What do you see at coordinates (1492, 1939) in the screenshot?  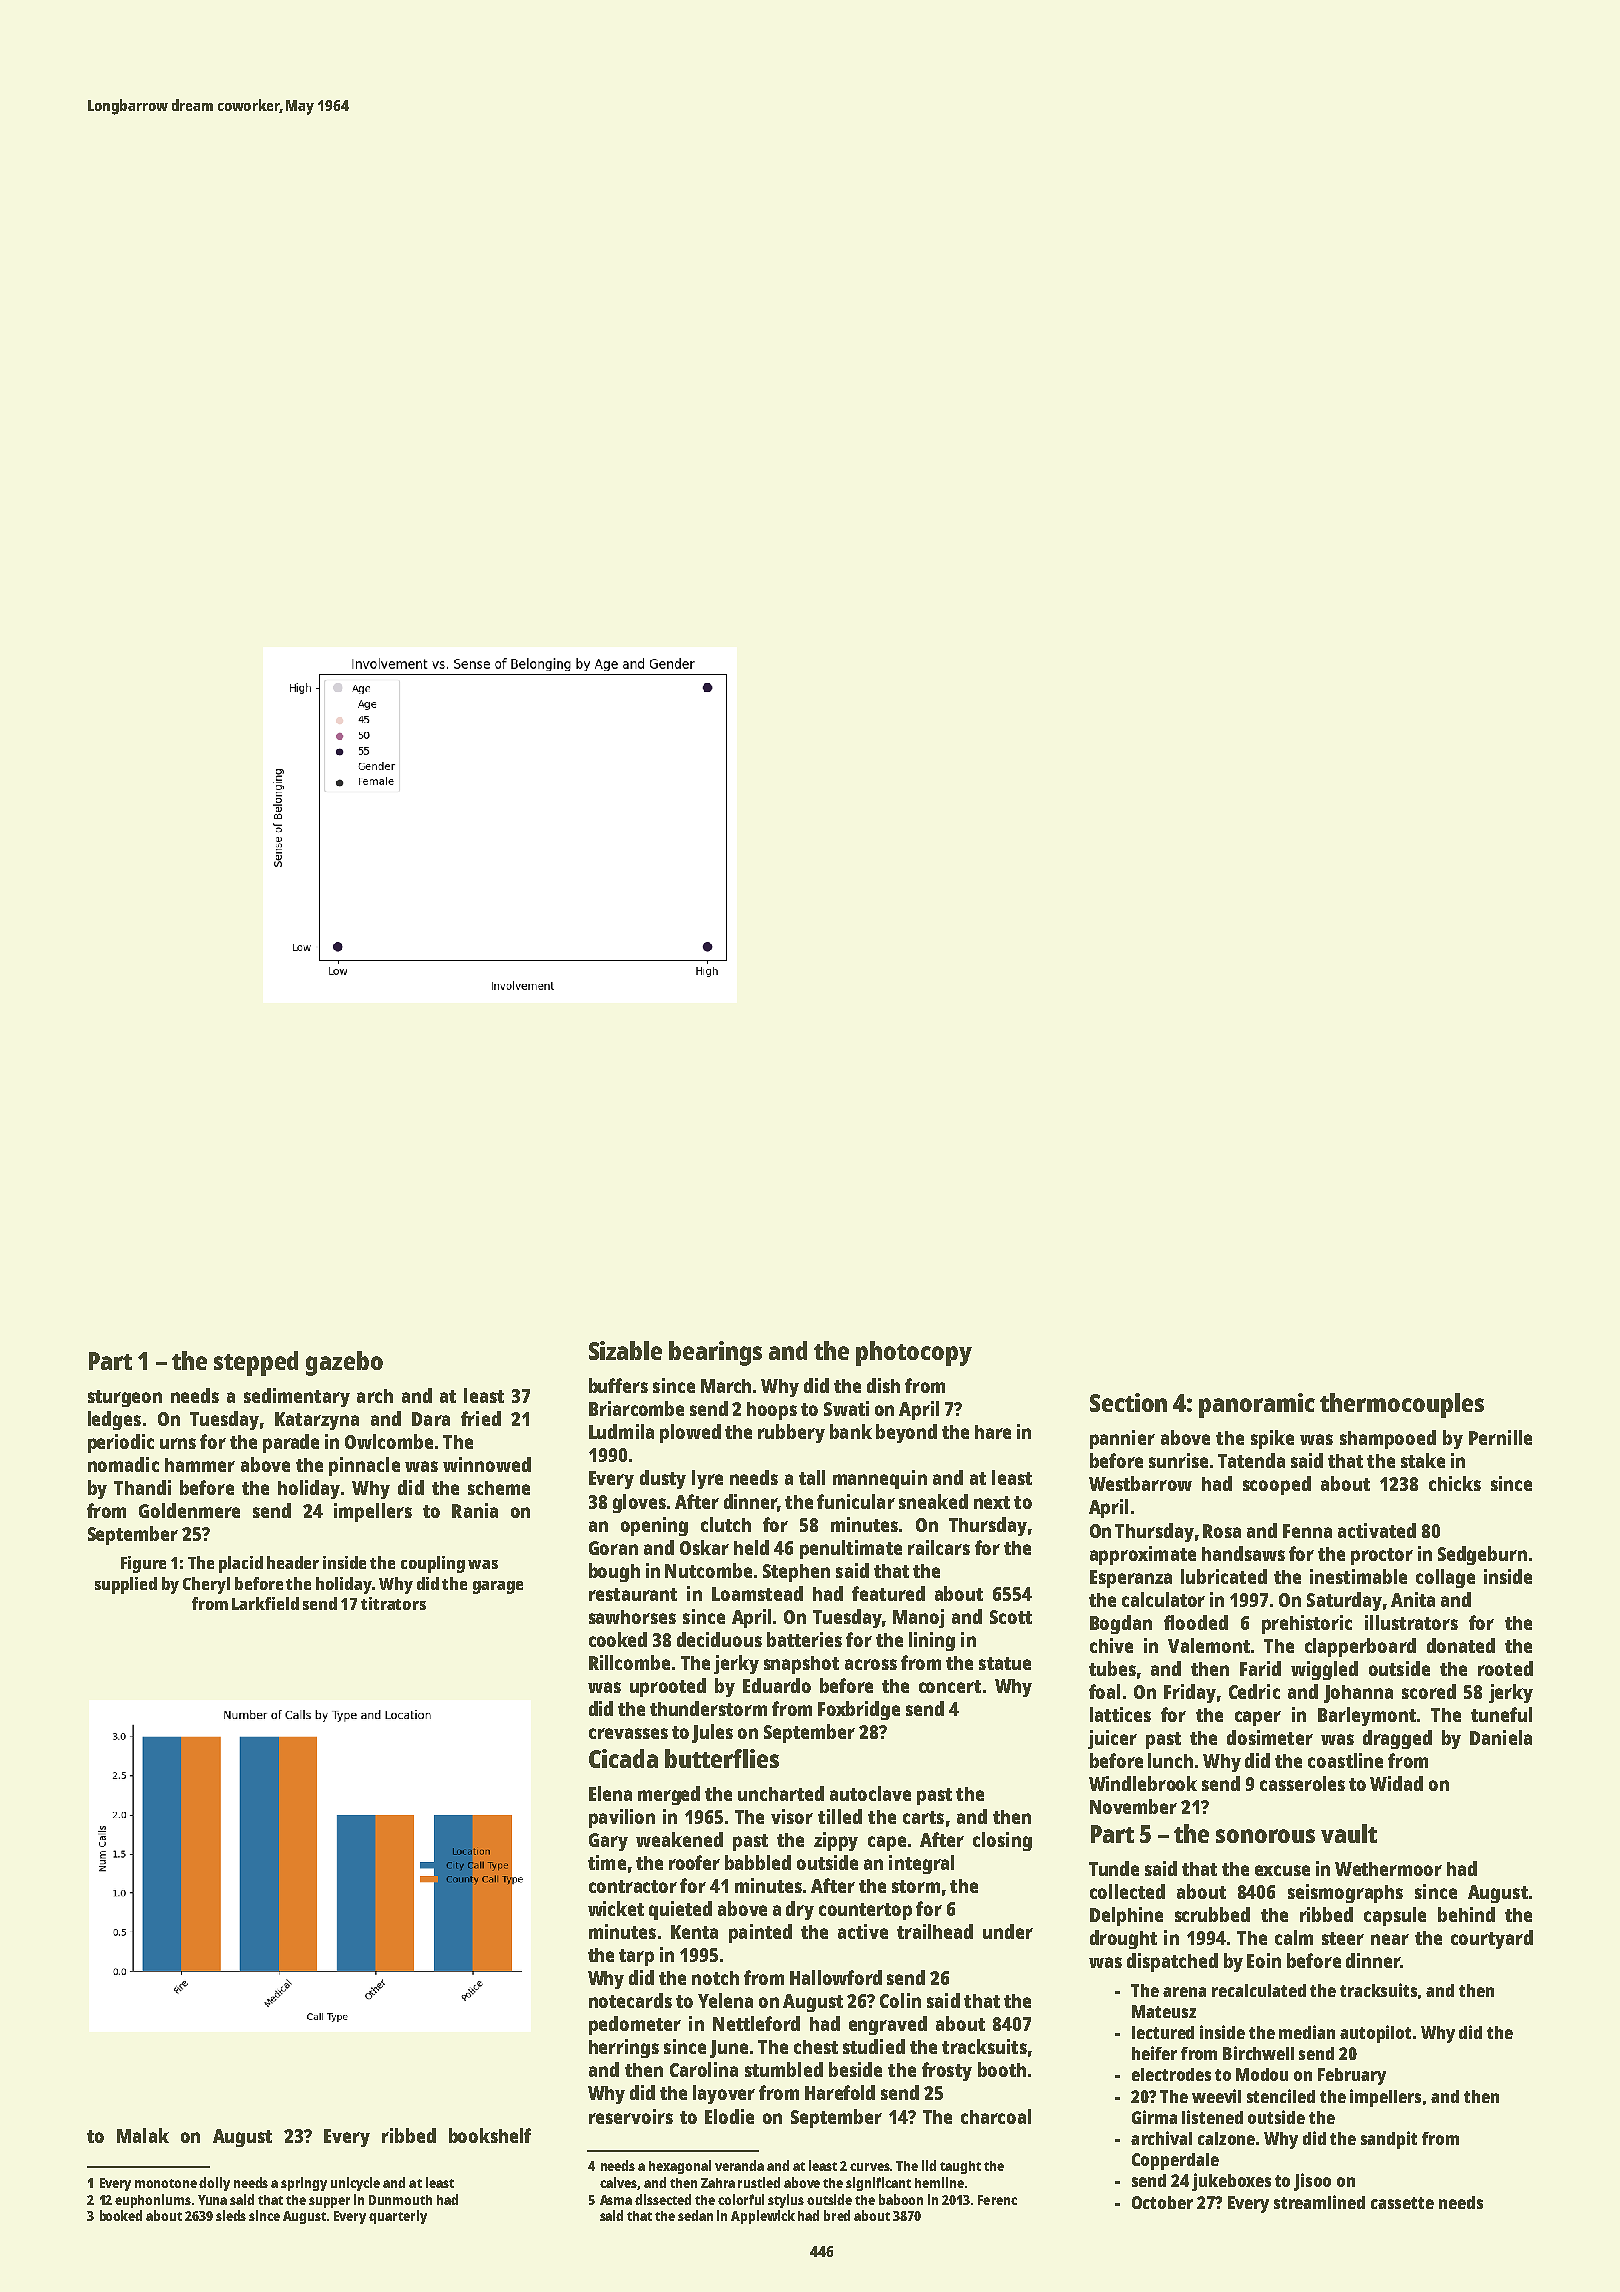 I see `courtyard` at bounding box center [1492, 1939].
